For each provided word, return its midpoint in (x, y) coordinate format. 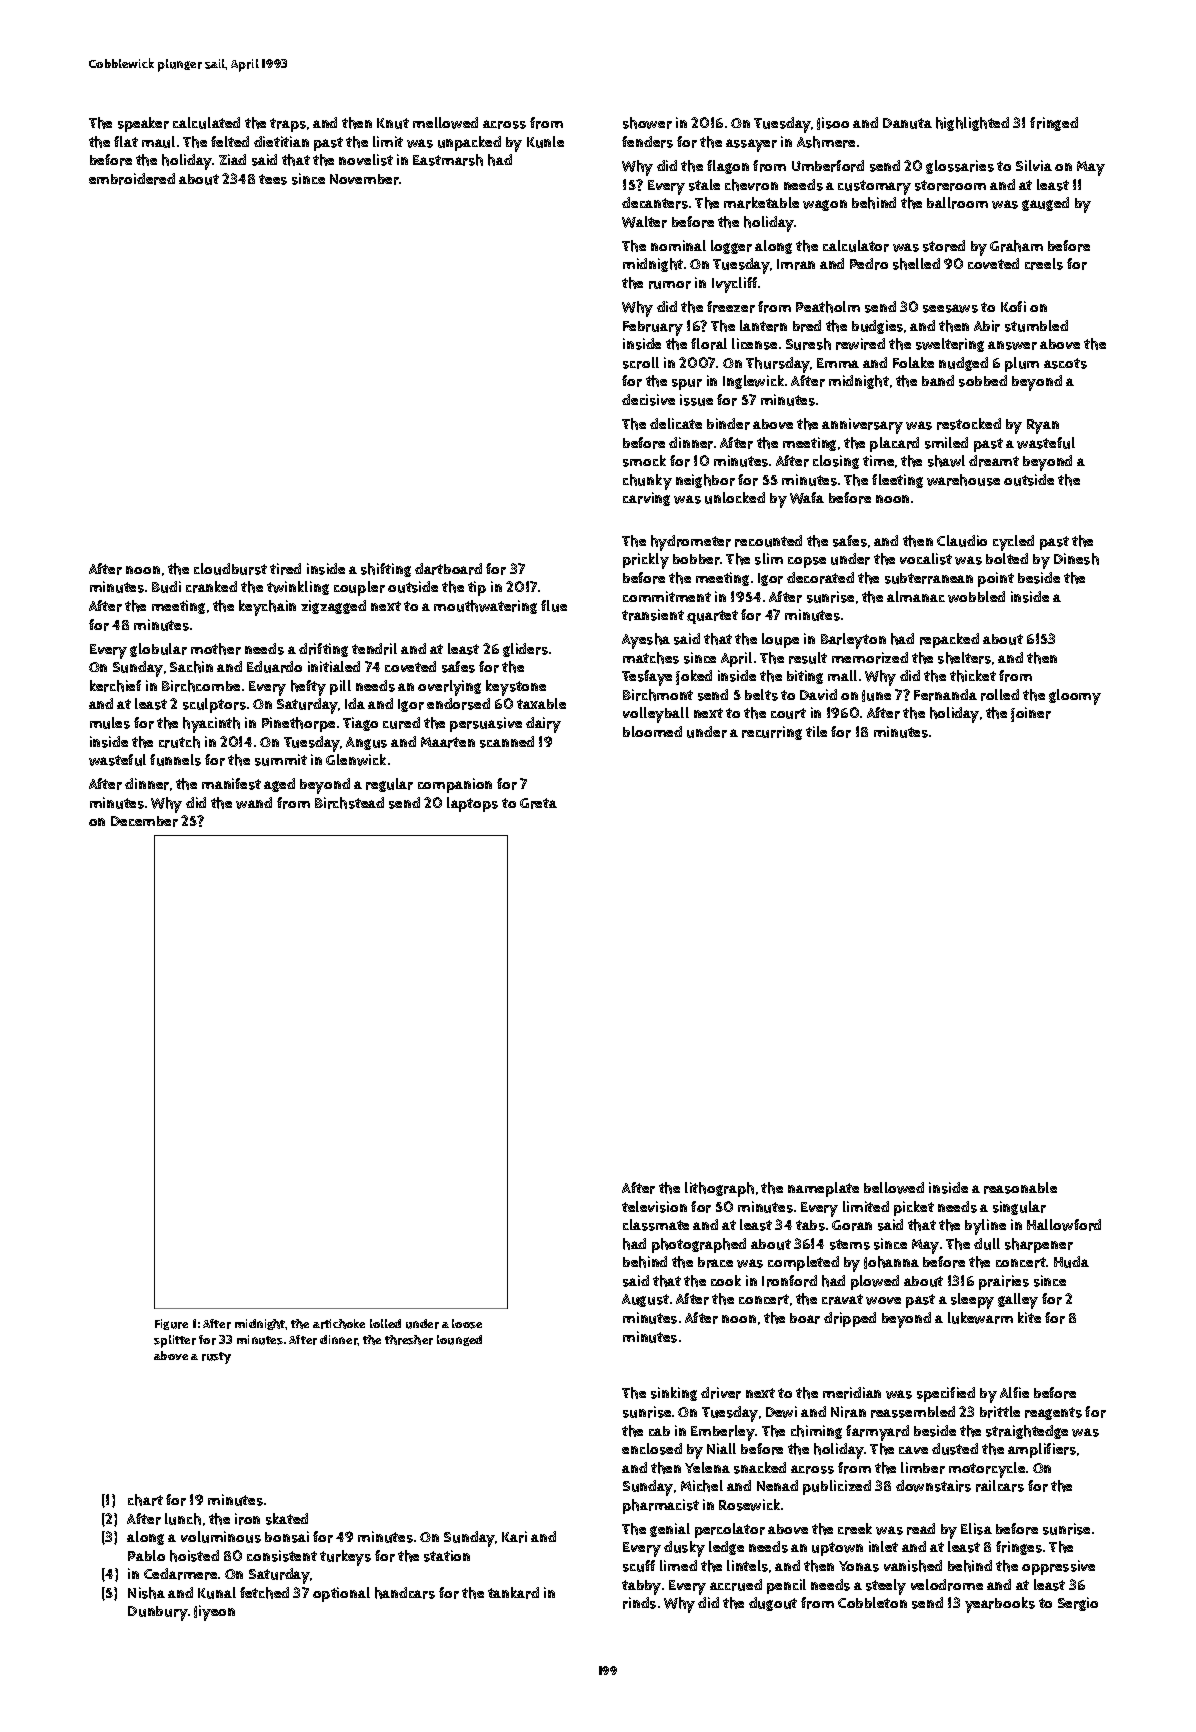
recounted (768, 541)
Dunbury (158, 1613)
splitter (175, 1341)
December (144, 821)
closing (836, 462)
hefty (308, 688)
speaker (143, 124)
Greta (538, 803)
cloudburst (230, 569)
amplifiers (1042, 1450)
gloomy (1075, 697)
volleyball (656, 715)
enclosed (652, 1449)
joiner (1031, 714)
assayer (751, 145)
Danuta (907, 123)
